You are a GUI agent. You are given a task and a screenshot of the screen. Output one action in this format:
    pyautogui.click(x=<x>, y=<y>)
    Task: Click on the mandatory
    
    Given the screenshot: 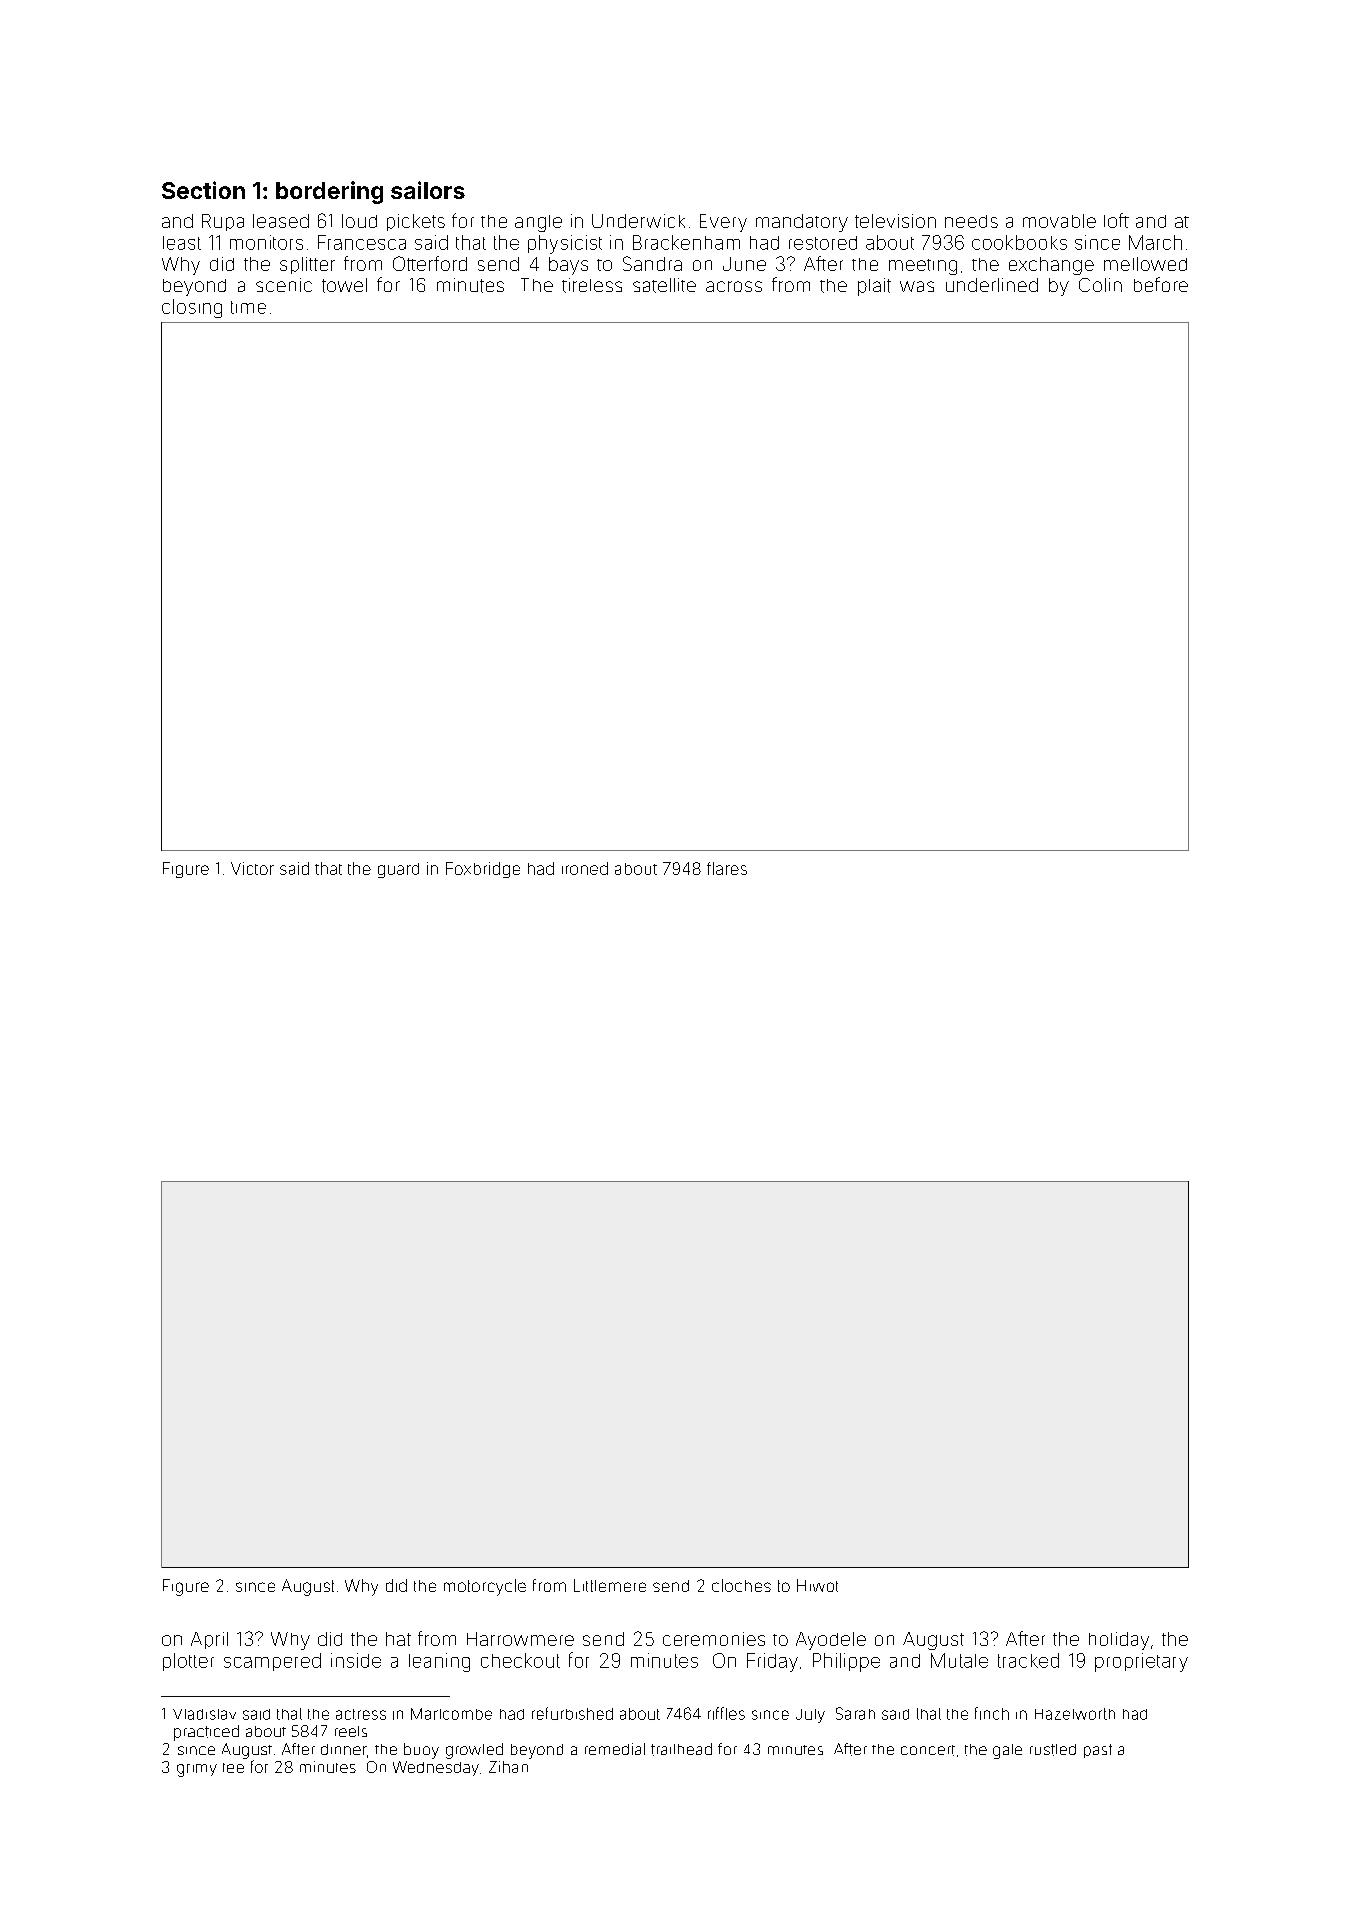 What is the action you would take?
    pyautogui.click(x=802, y=223)
